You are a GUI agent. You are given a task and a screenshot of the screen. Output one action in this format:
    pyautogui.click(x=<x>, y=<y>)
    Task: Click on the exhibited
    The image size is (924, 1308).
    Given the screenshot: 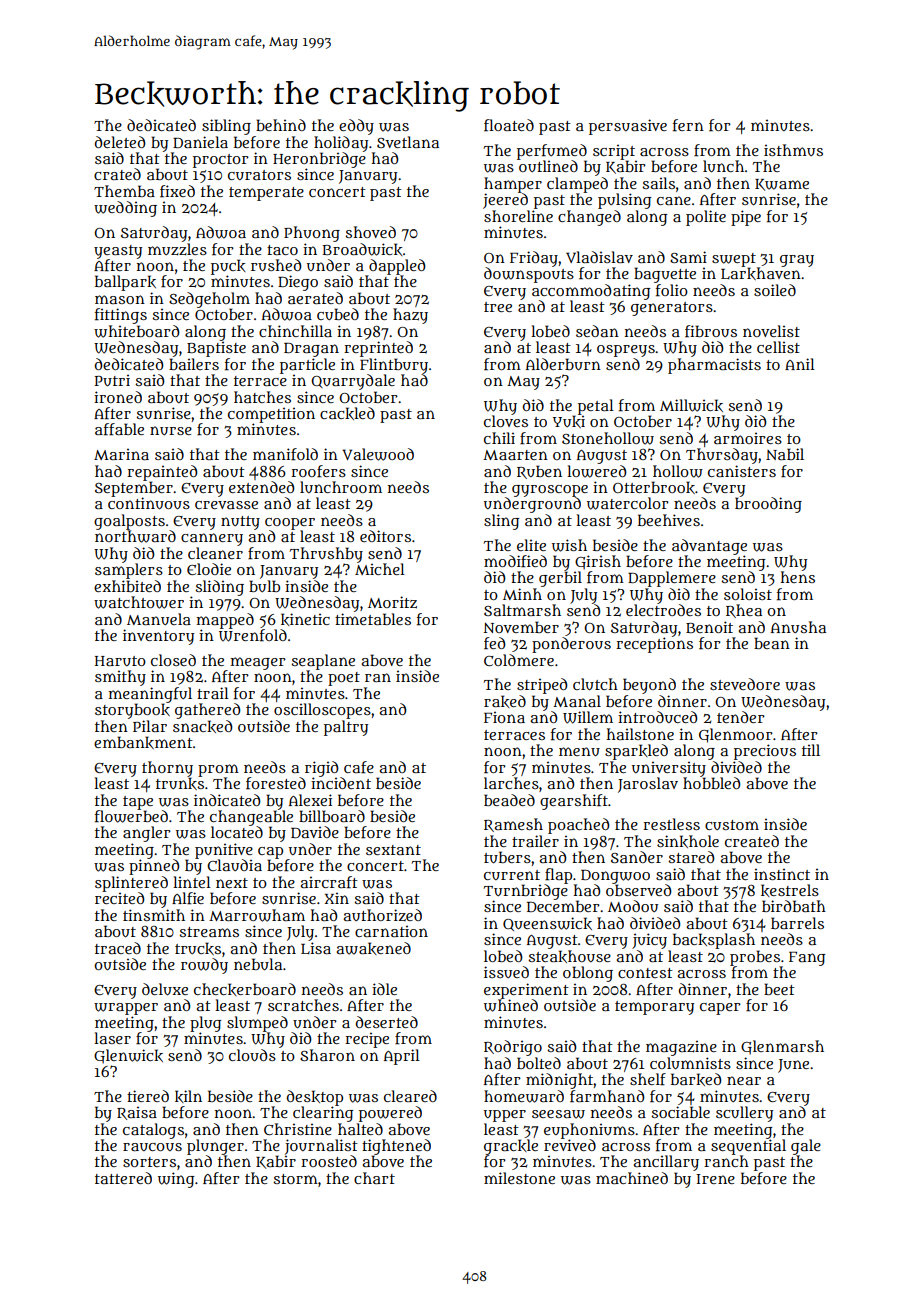 What is the action you would take?
    pyautogui.click(x=127, y=586)
